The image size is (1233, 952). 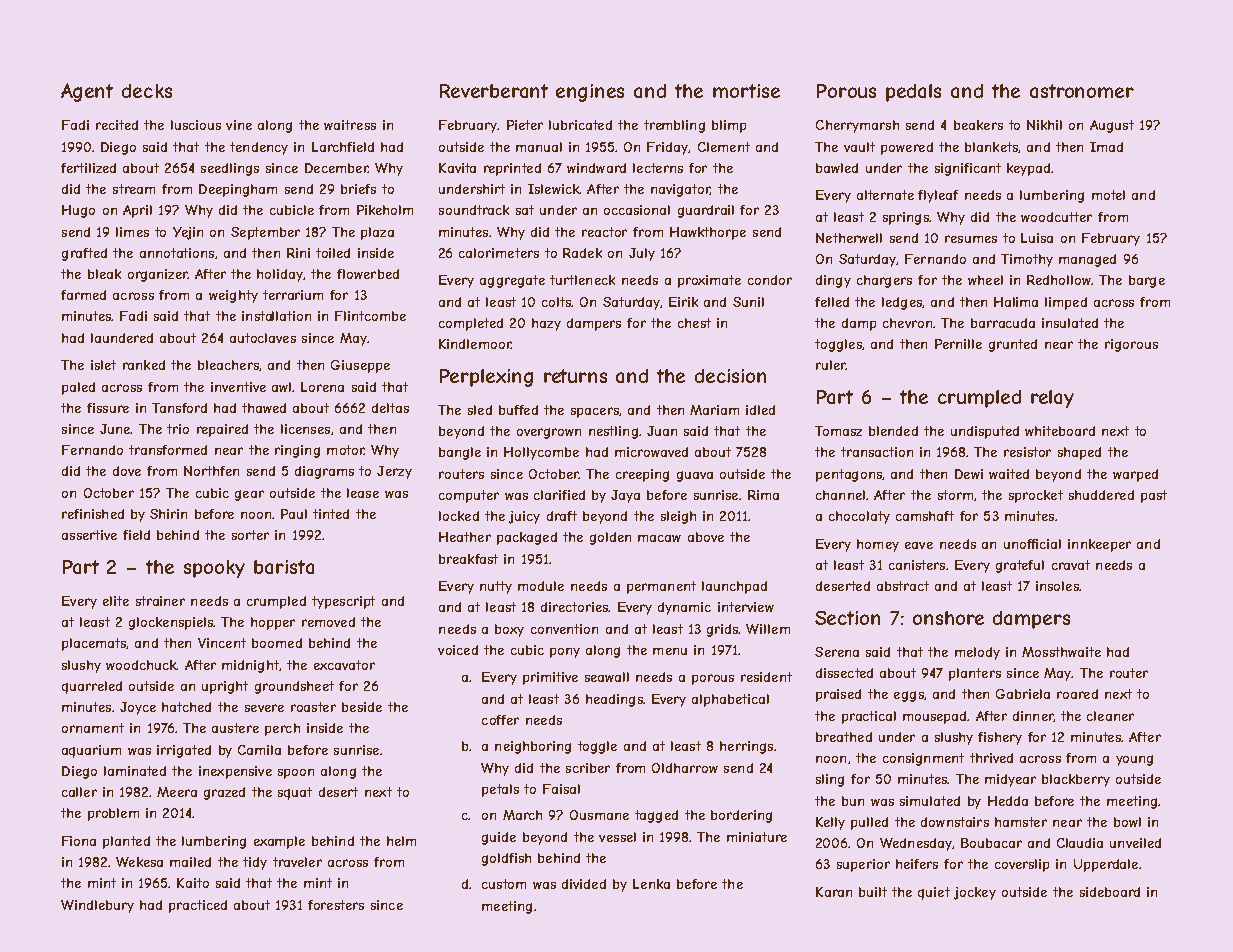 I want to click on calorimeters, so click(x=499, y=253).
